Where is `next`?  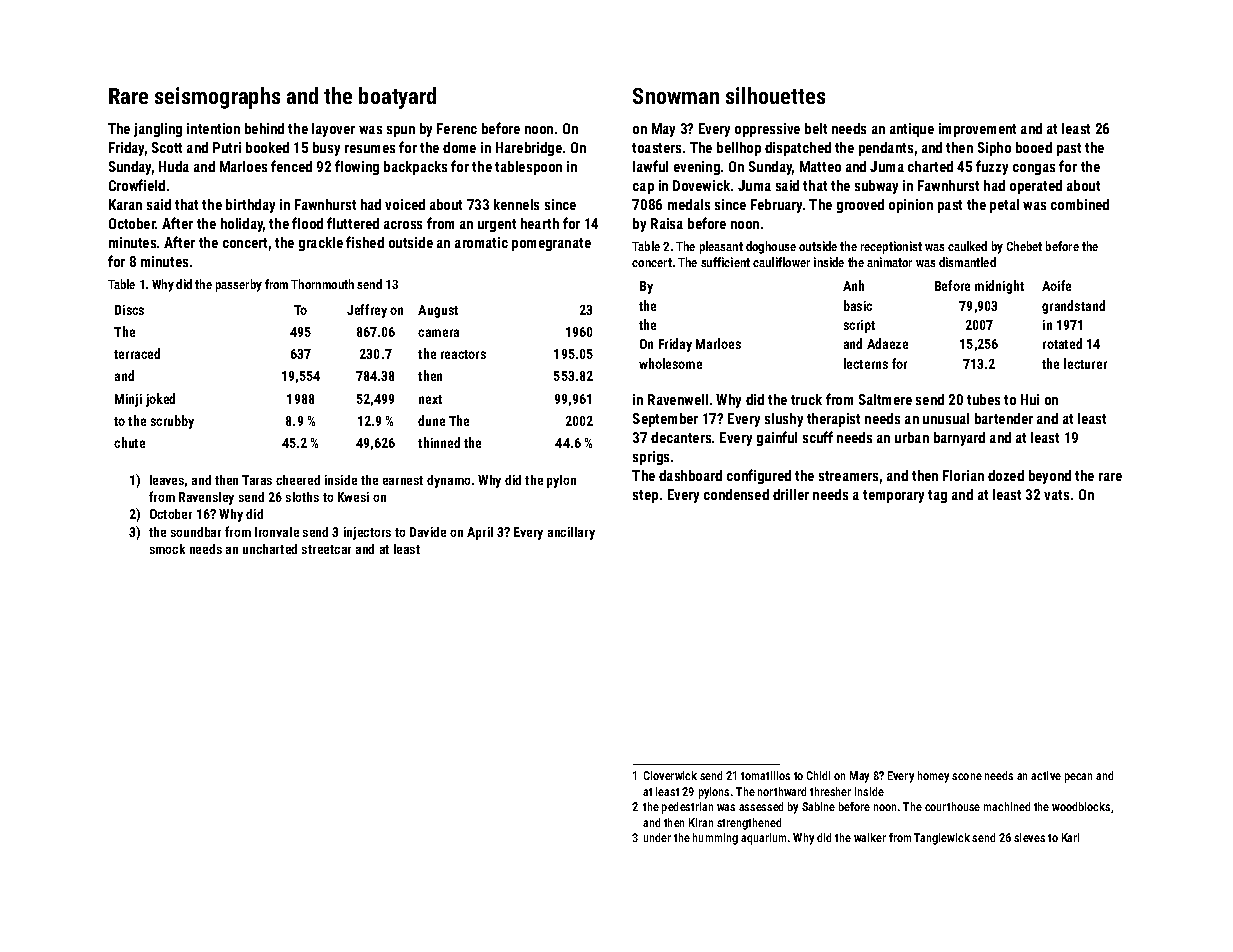 next is located at coordinates (430, 399).
